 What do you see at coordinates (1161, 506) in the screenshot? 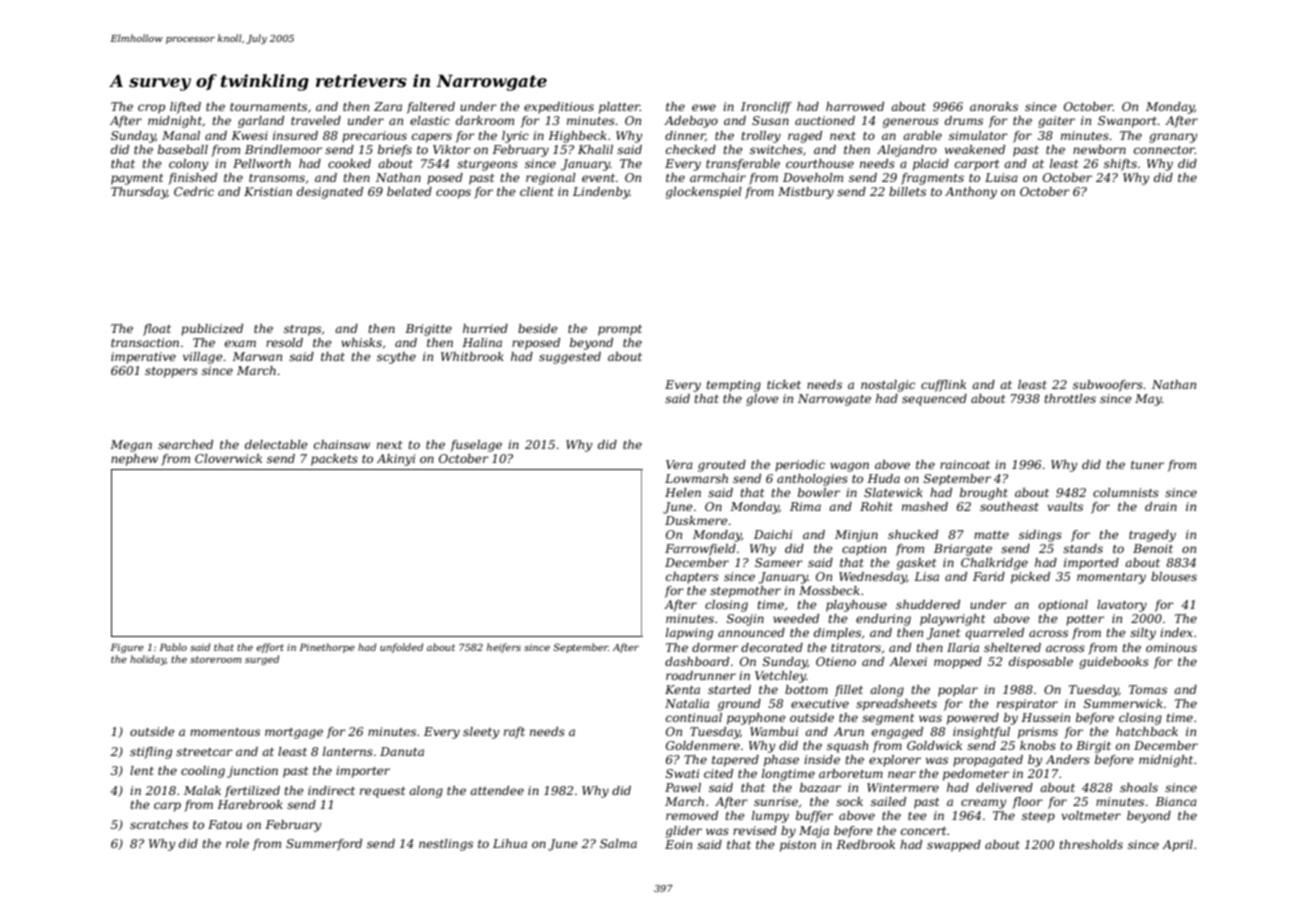
I see `drain` at bounding box center [1161, 506].
